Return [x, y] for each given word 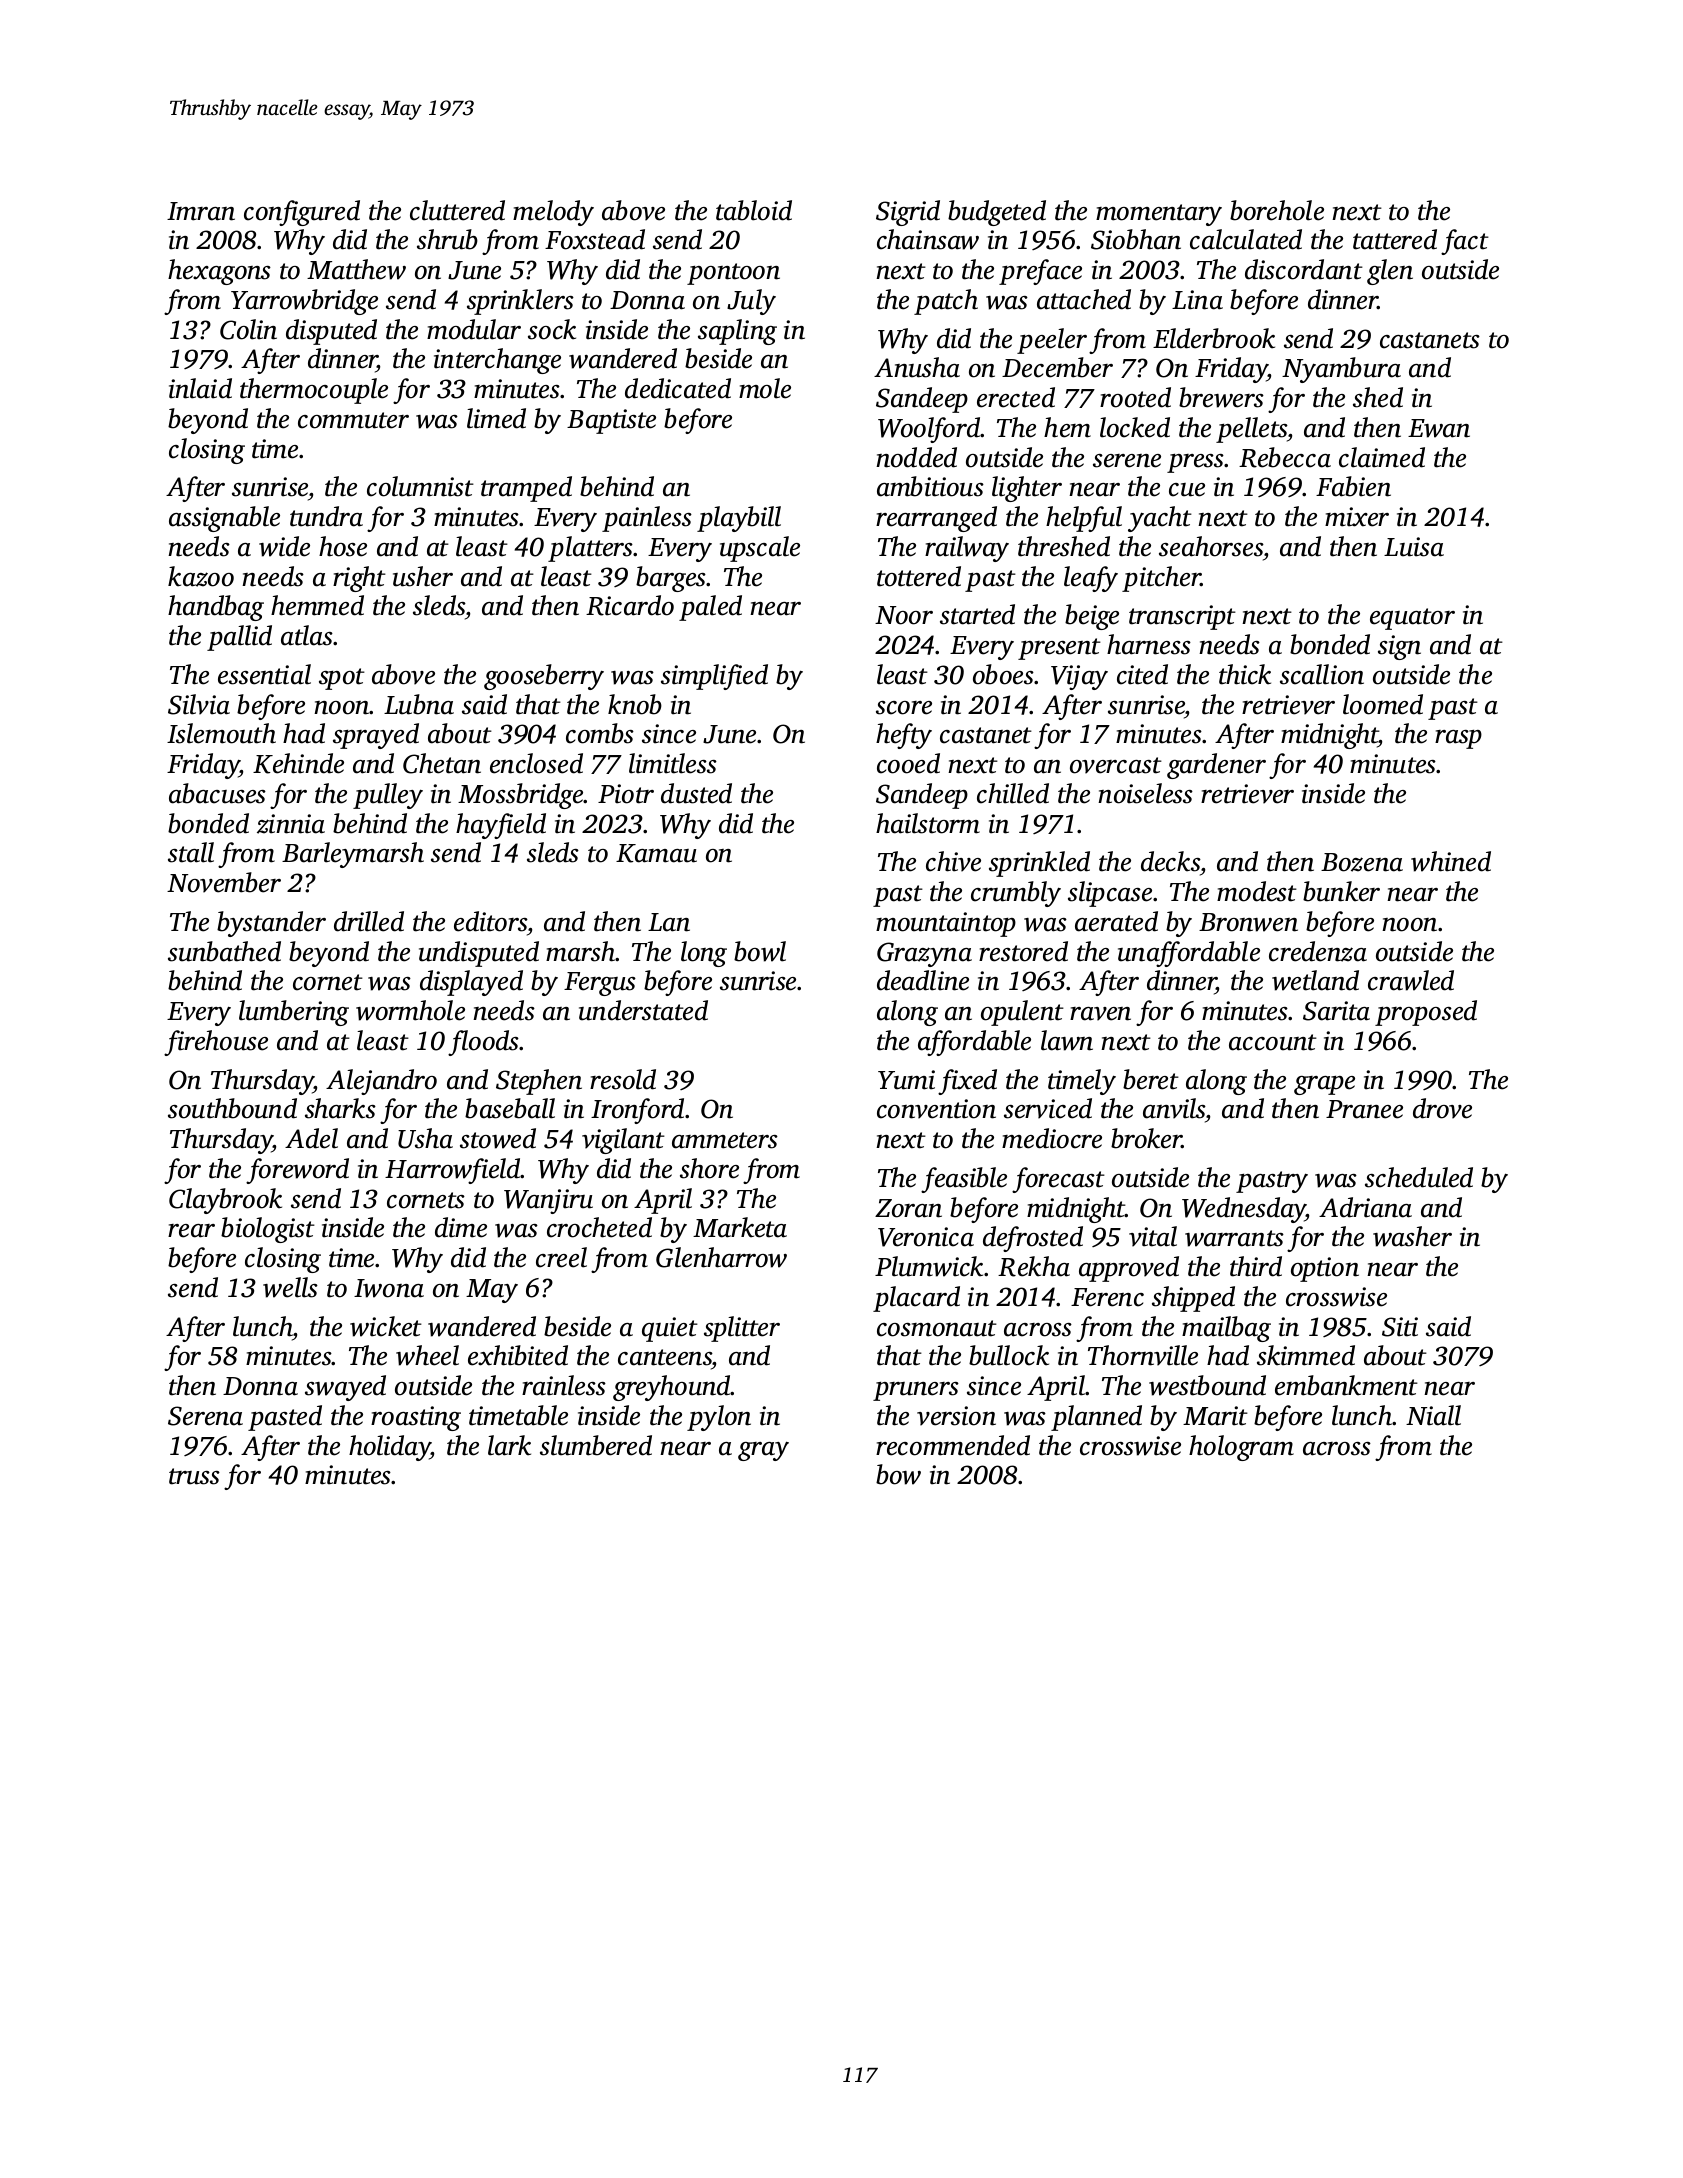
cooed [908, 763]
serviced [1048, 1108]
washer [1412, 1236]
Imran [201, 211]
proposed [1426, 1013]
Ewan [1439, 428]
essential [264, 674]
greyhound [672, 1388]
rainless [564, 1385]
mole [765, 388]
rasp [1458, 739]
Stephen [539, 1082]
